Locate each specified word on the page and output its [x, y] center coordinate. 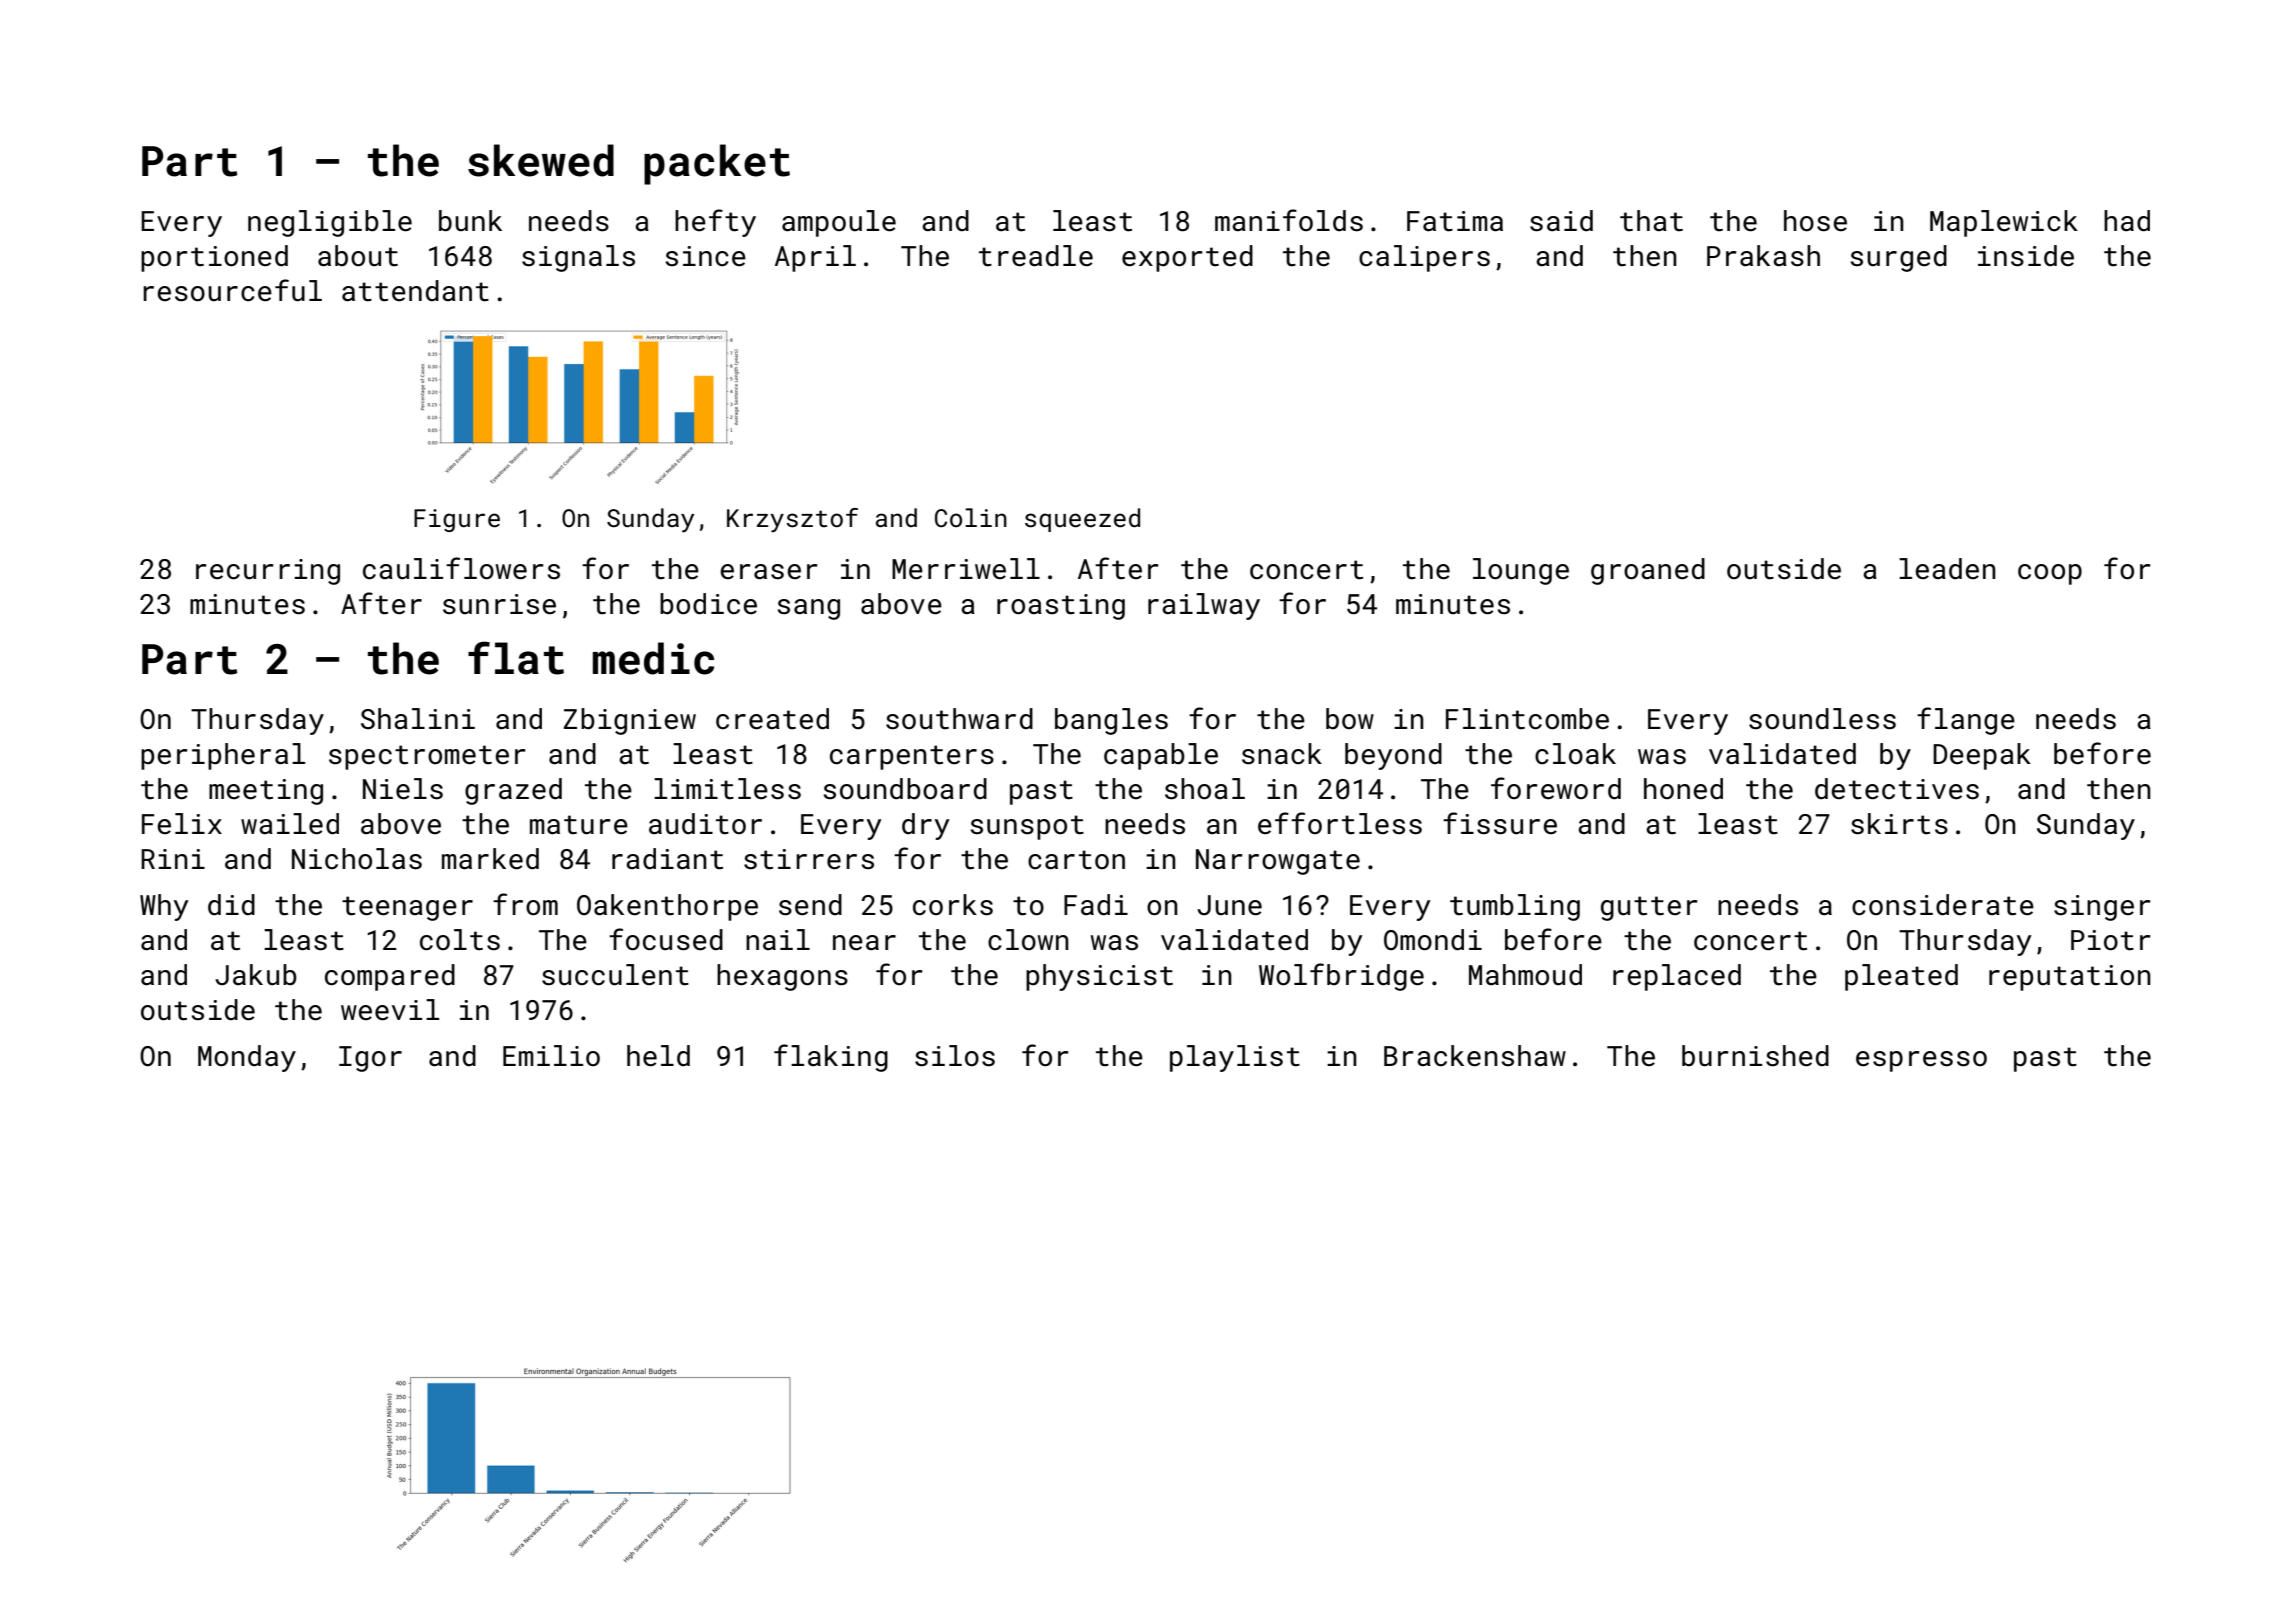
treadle [1036, 256]
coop [2050, 574]
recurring [268, 572]
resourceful [232, 290]
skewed [541, 160]
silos [955, 1056]
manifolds [1289, 220]
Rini [173, 859]
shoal [1205, 789]
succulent [615, 975]
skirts [1899, 824]
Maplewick [2004, 223]
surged [1899, 258]
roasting [1061, 607]
